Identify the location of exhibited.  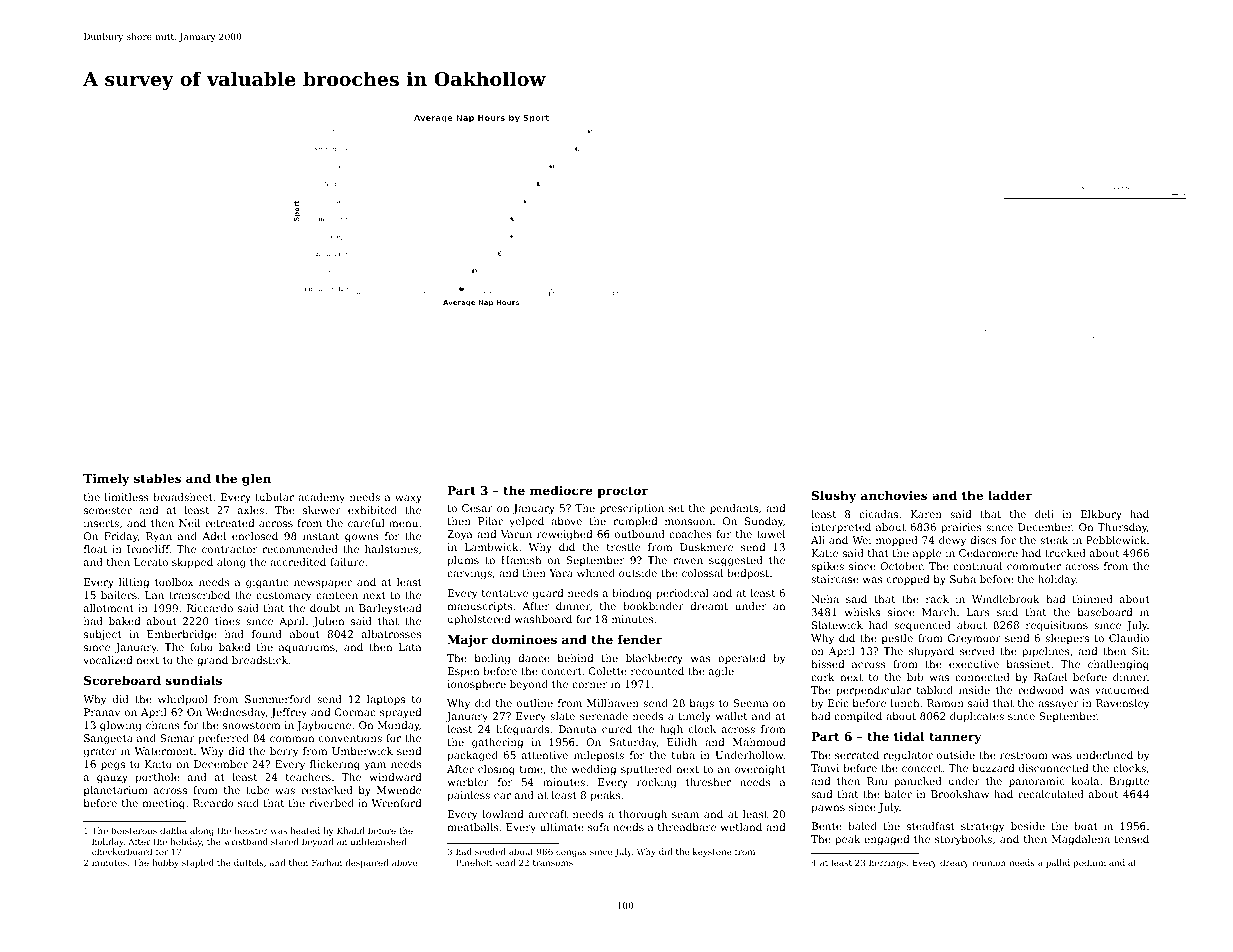
(372, 510).
